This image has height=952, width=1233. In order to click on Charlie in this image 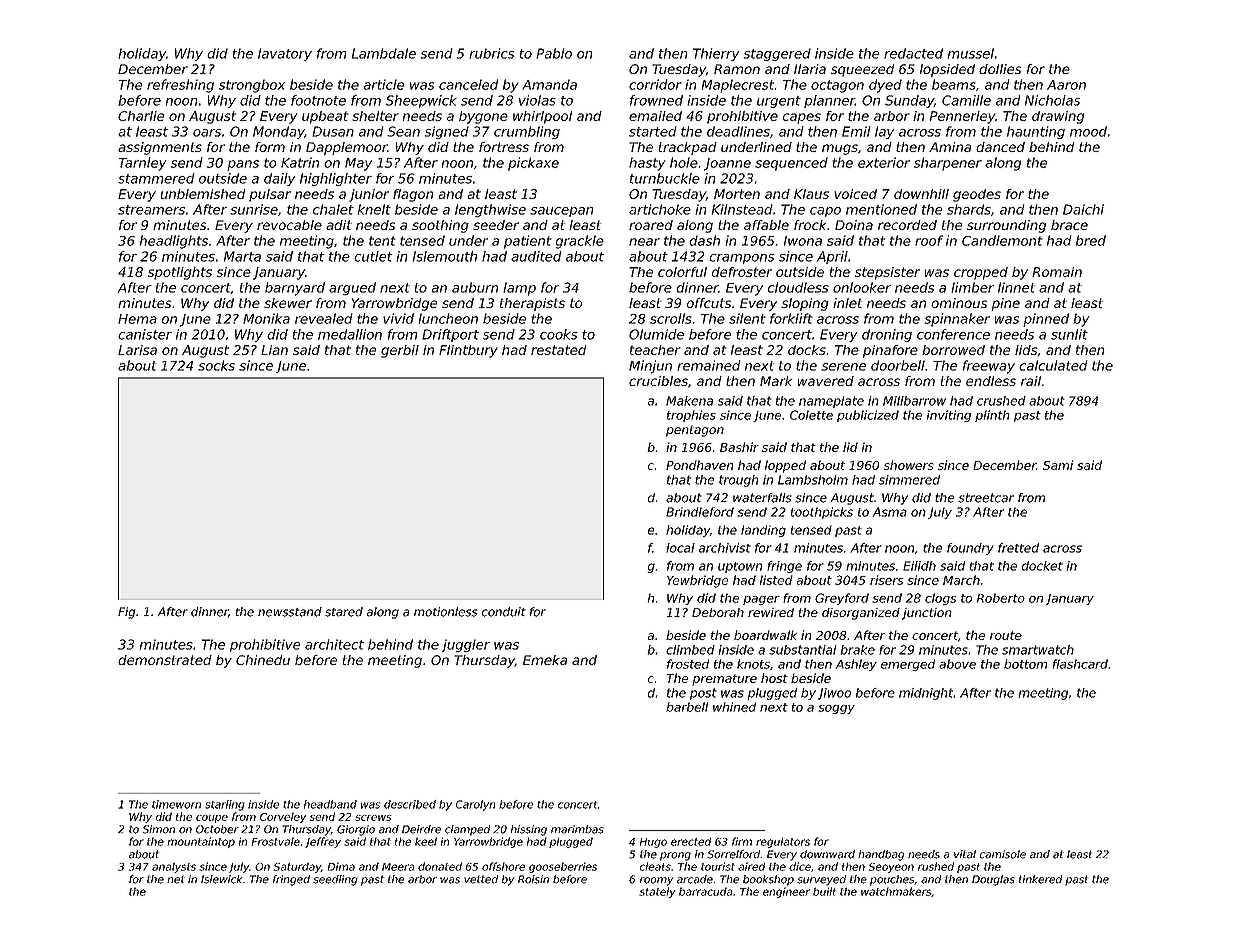, I will do `click(141, 116)`.
